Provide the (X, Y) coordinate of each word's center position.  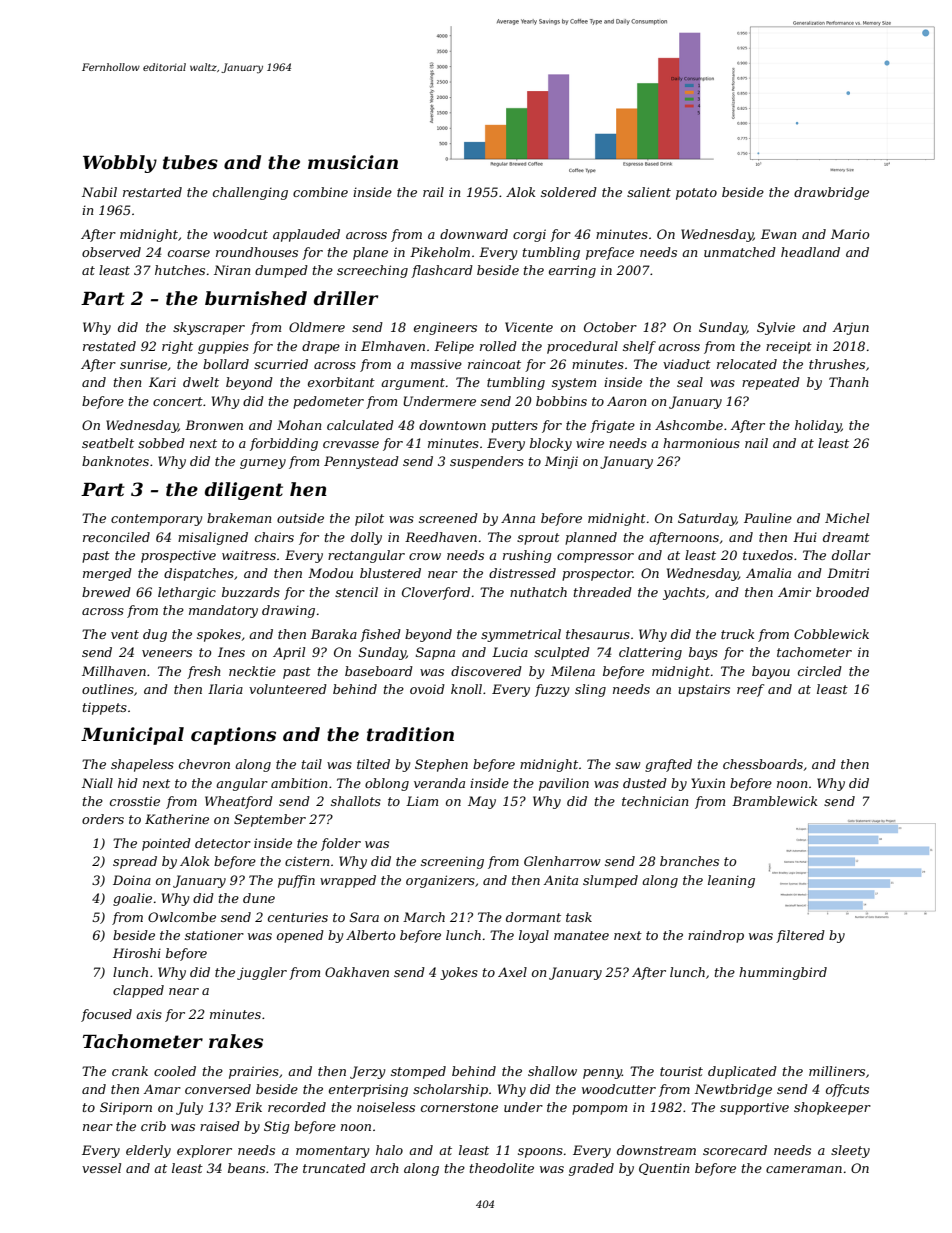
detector (223, 843)
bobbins (561, 401)
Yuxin (708, 783)
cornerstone (459, 1107)
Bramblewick (775, 801)
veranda (439, 783)
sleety (850, 1151)
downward (474, 234)
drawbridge (831, 193)
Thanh (849, 382)
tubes (190, 162)
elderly (148, 1151)
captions (233, 736)
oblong (387, 784)
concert (178, 401)
